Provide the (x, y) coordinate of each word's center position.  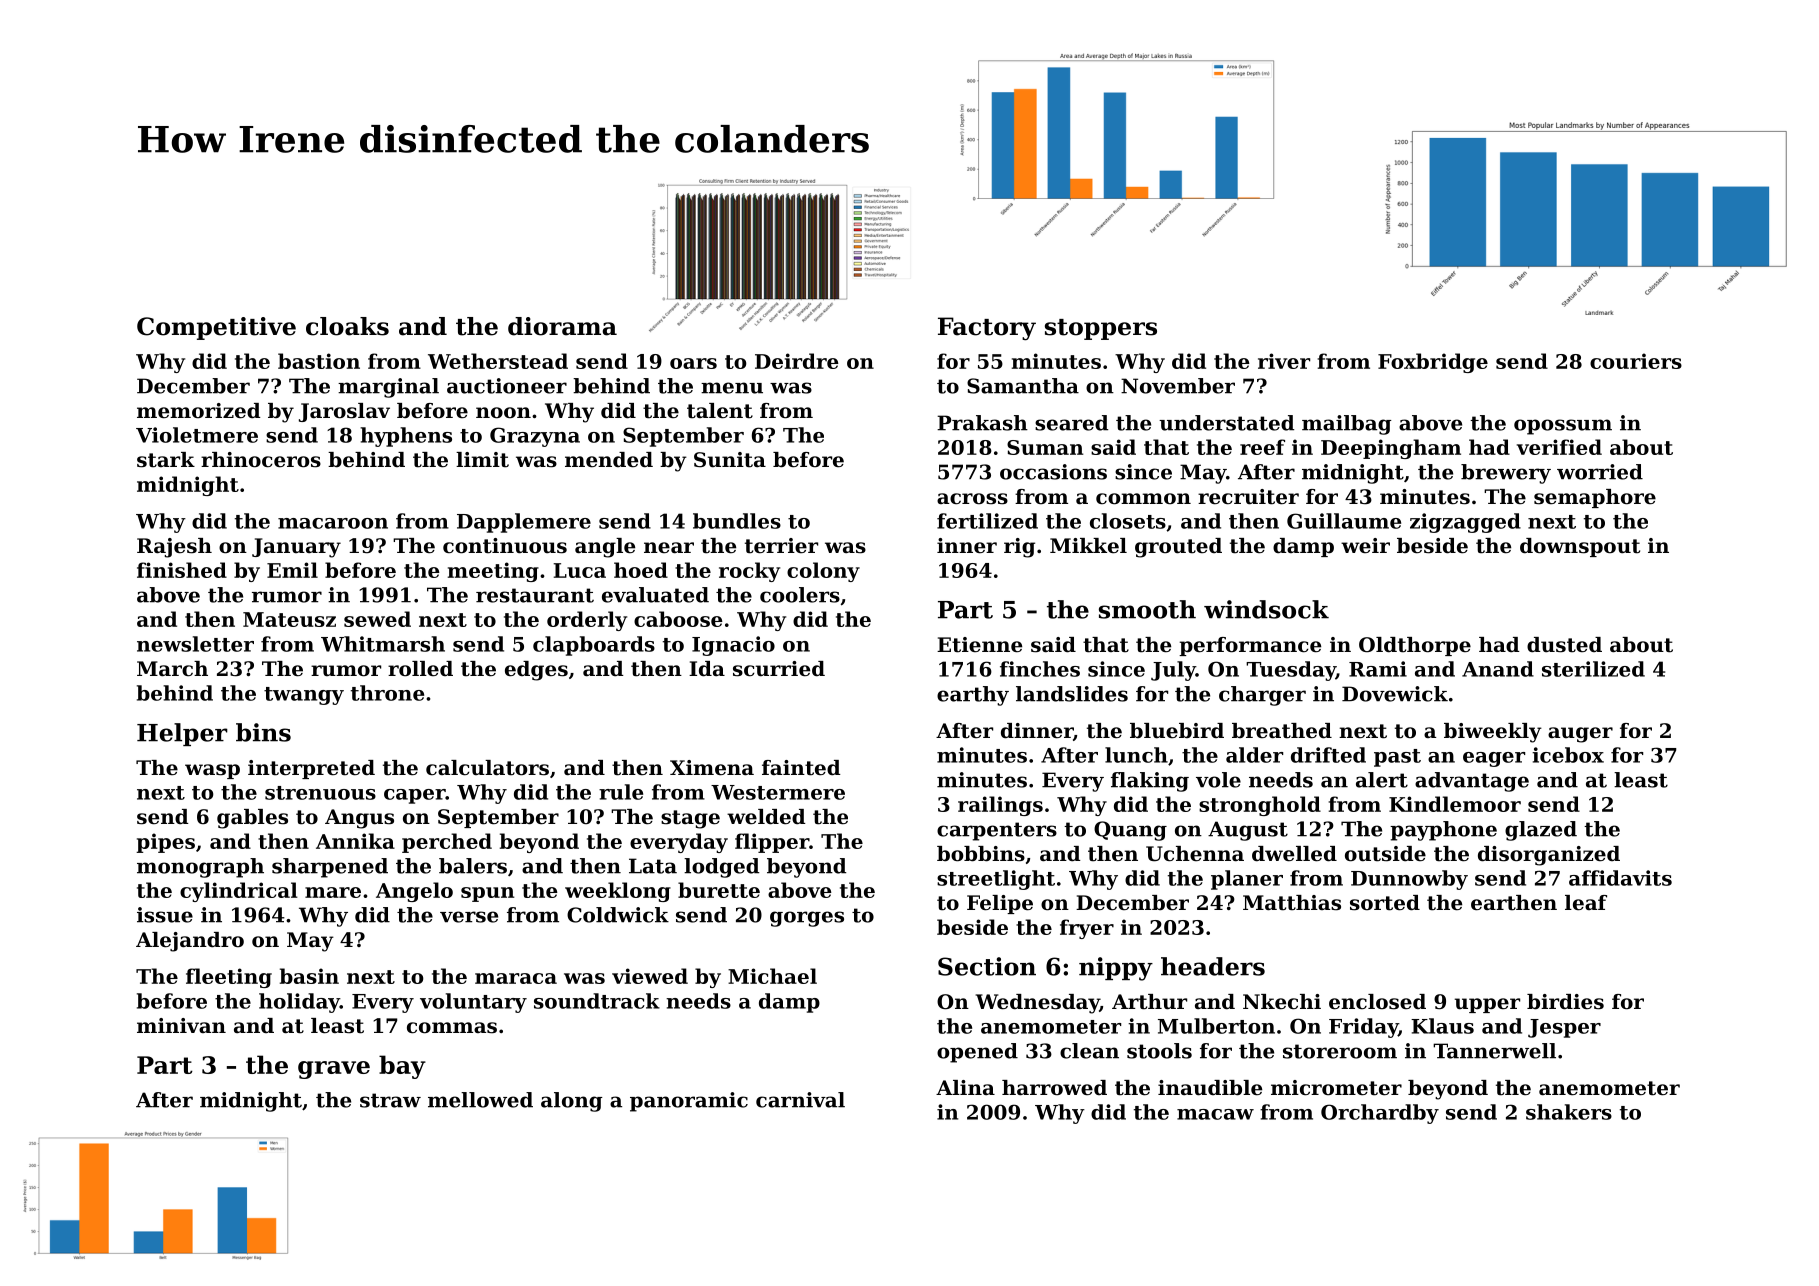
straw (390, 1100)
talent (720, 411)
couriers (1636, 361)
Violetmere (197, 435)
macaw (1215, 1114)
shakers (1569, 1112)
